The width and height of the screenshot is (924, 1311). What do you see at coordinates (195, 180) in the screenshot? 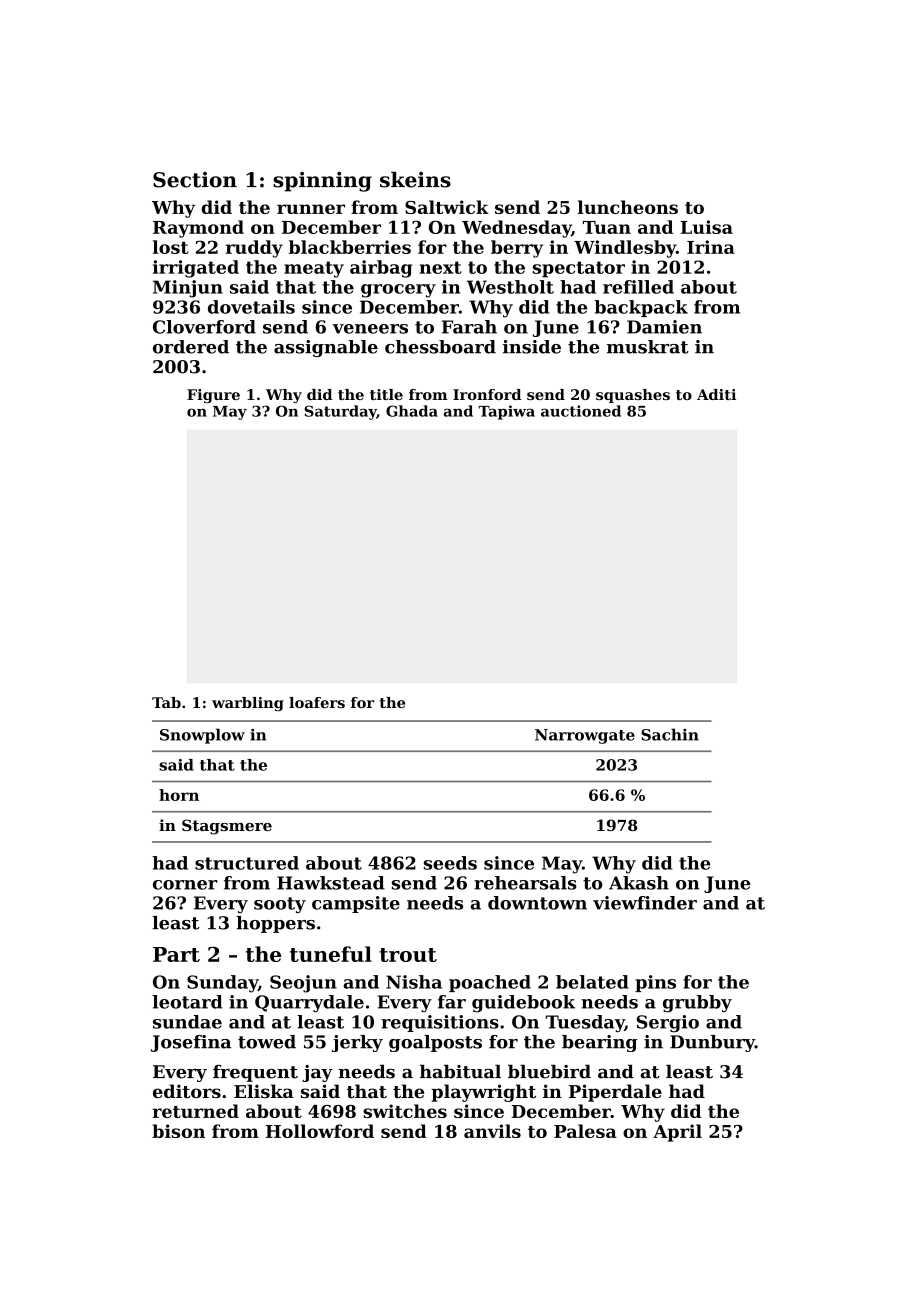
I see `Section` at bounding box center [195, 180].
